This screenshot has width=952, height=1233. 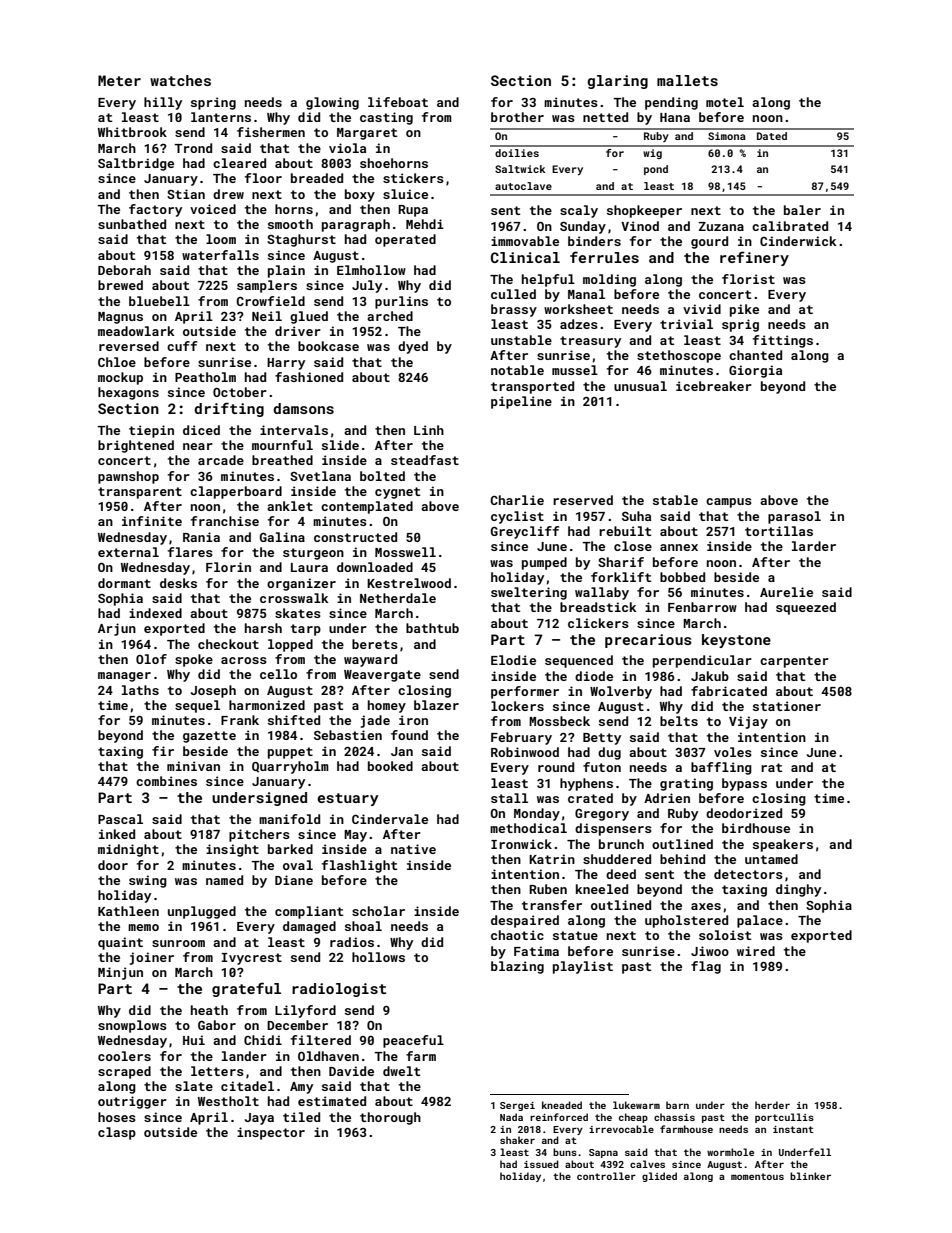 I want to click on Linh, so click(x=429, y=430).
